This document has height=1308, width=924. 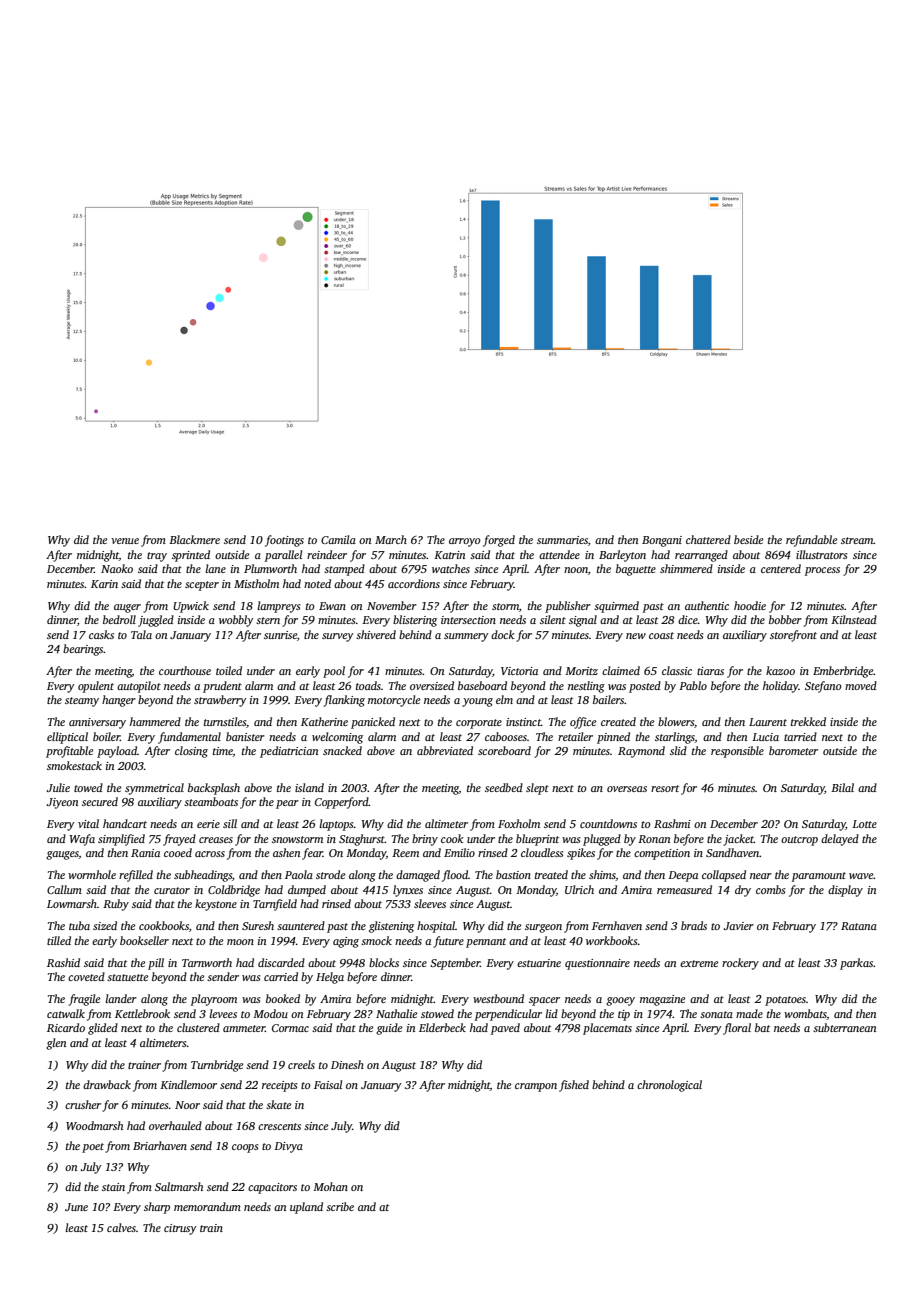 I want to click on Karin, so click(x=104, y=584).
